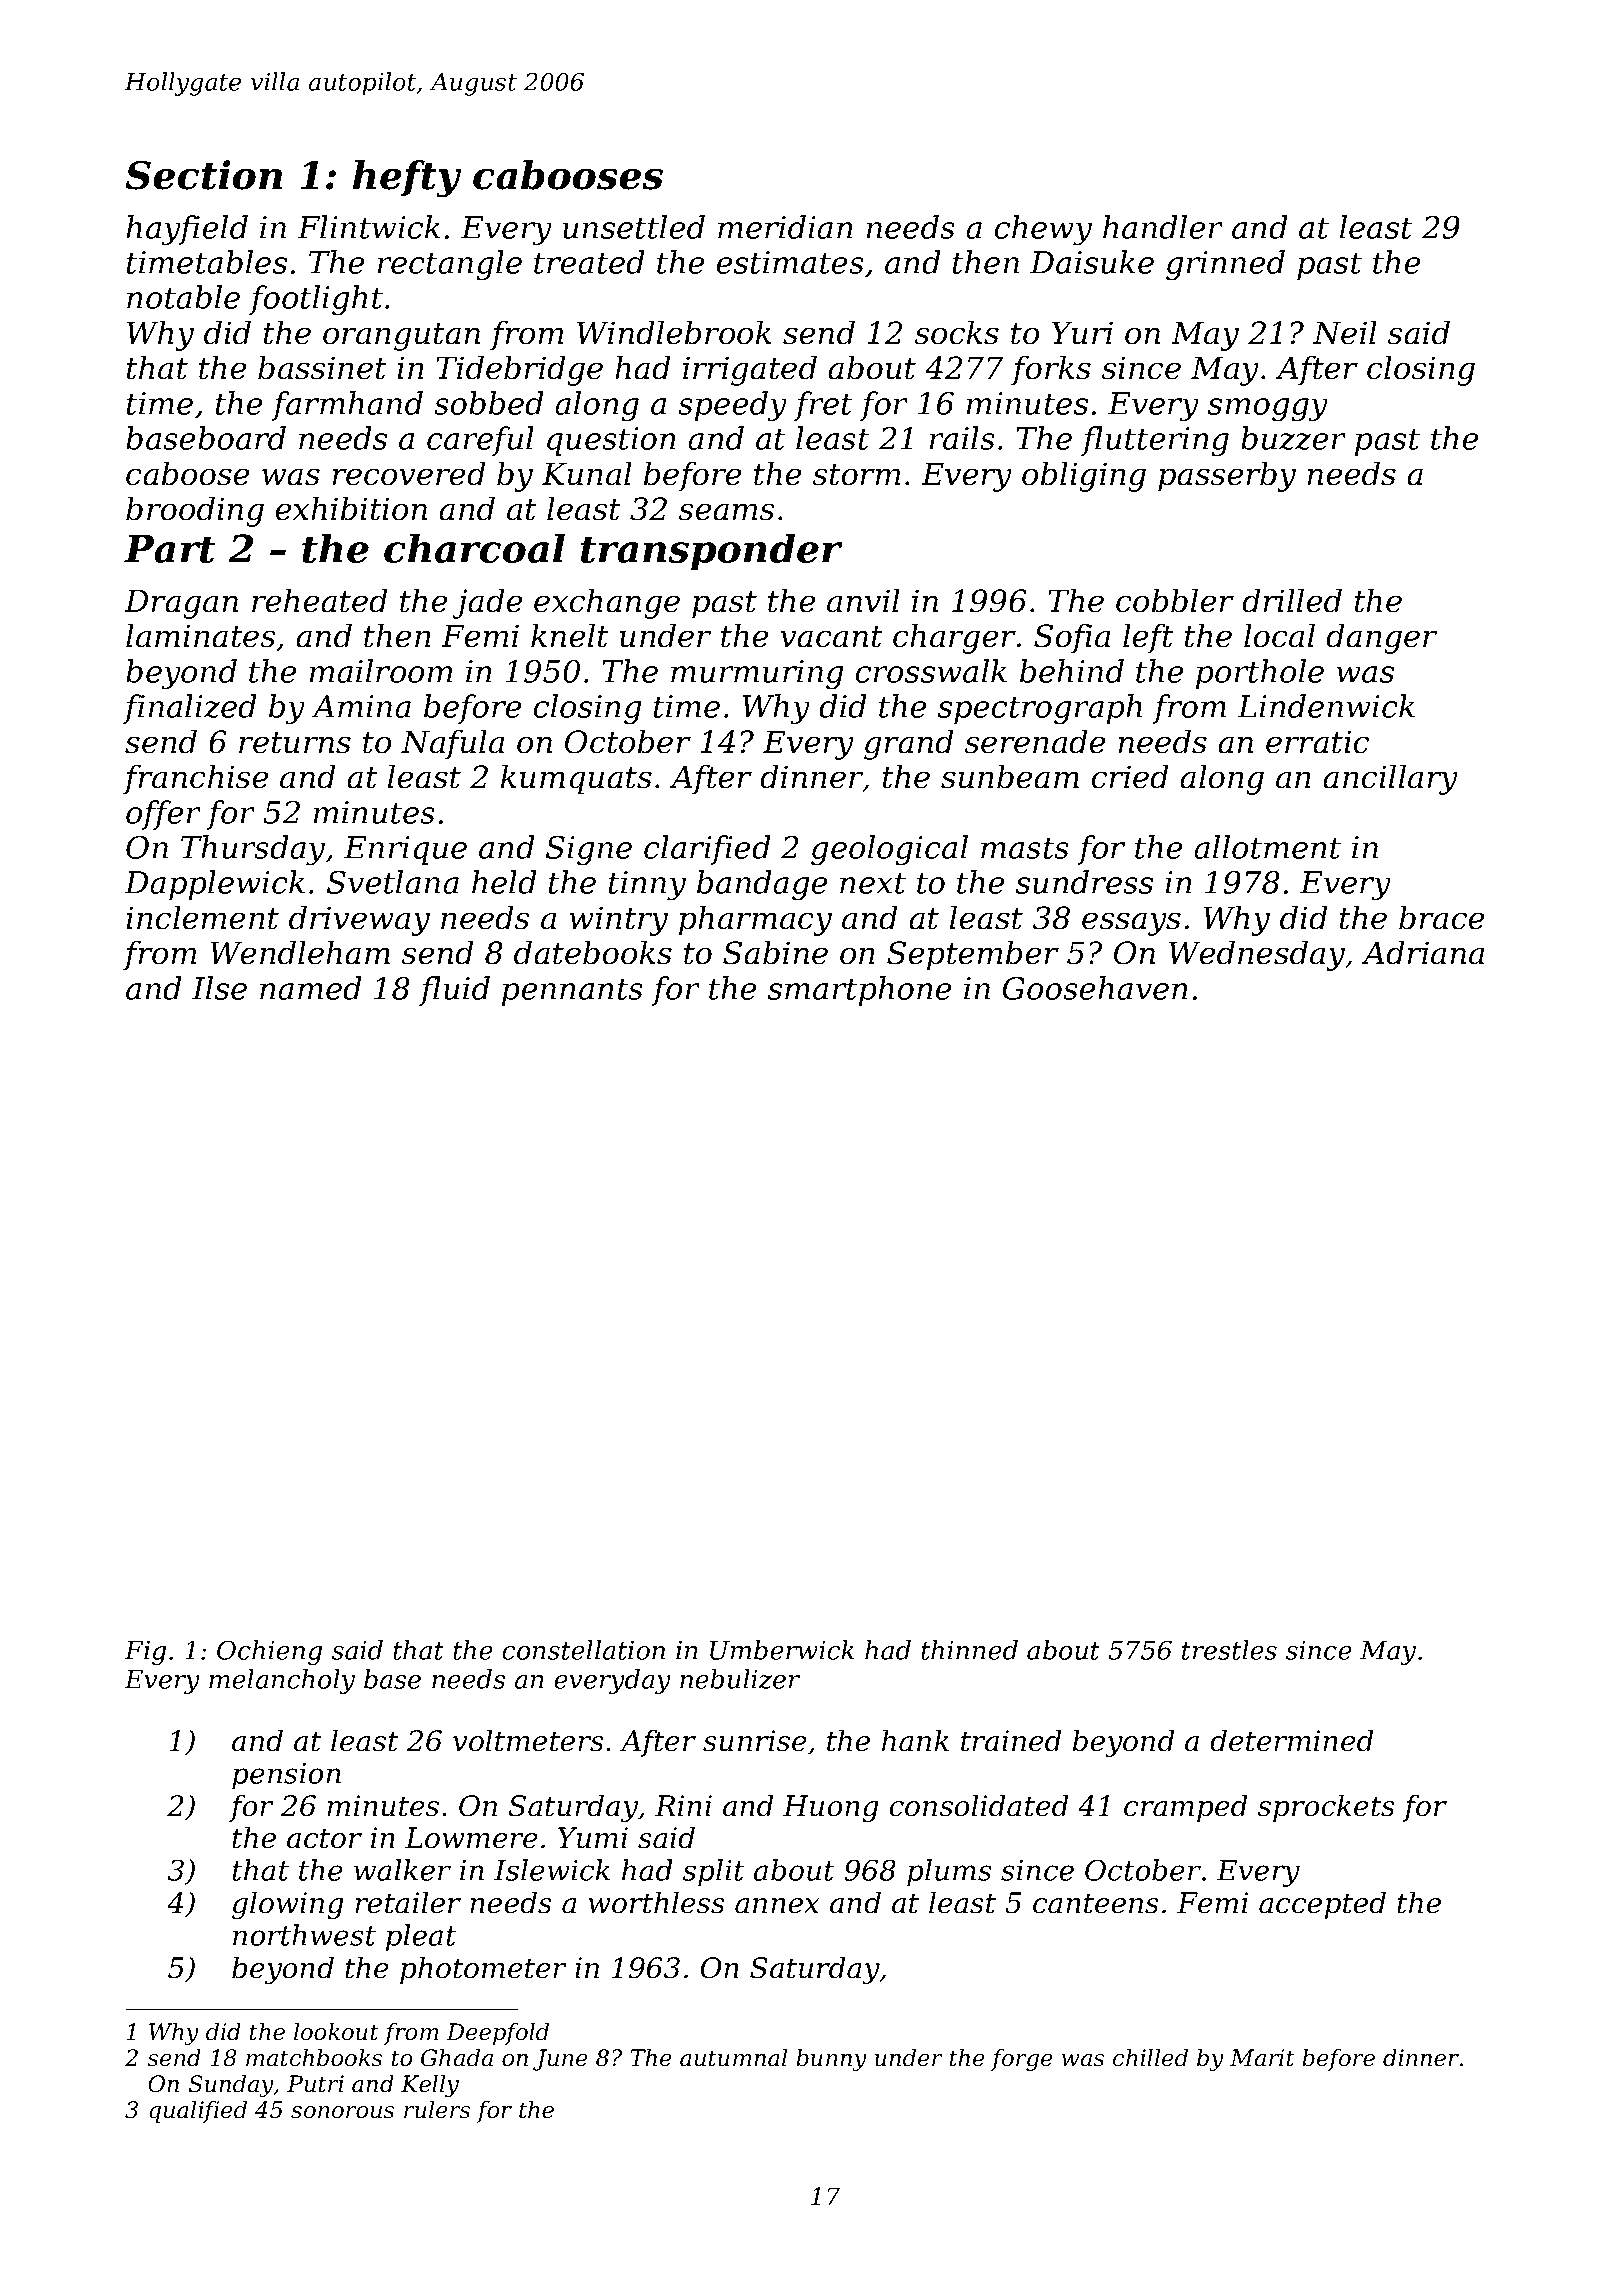 This page has height=2292, width=1620. I want to click on jade, so click(487, 603).
